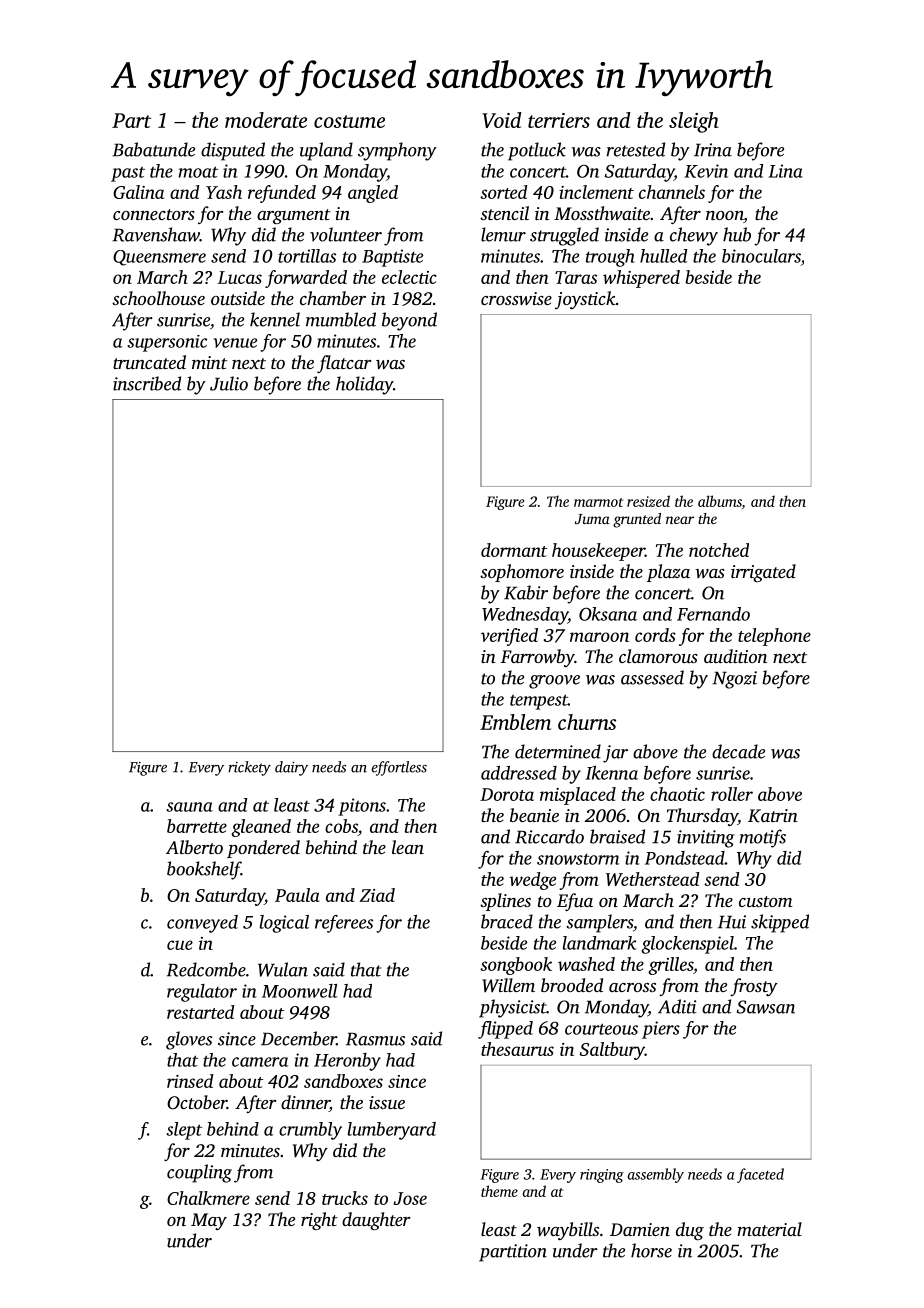 The height and width of the document is (1308, 924). Describe the element at coordinates (501, 120) in the document. I see `Void` at that location.
